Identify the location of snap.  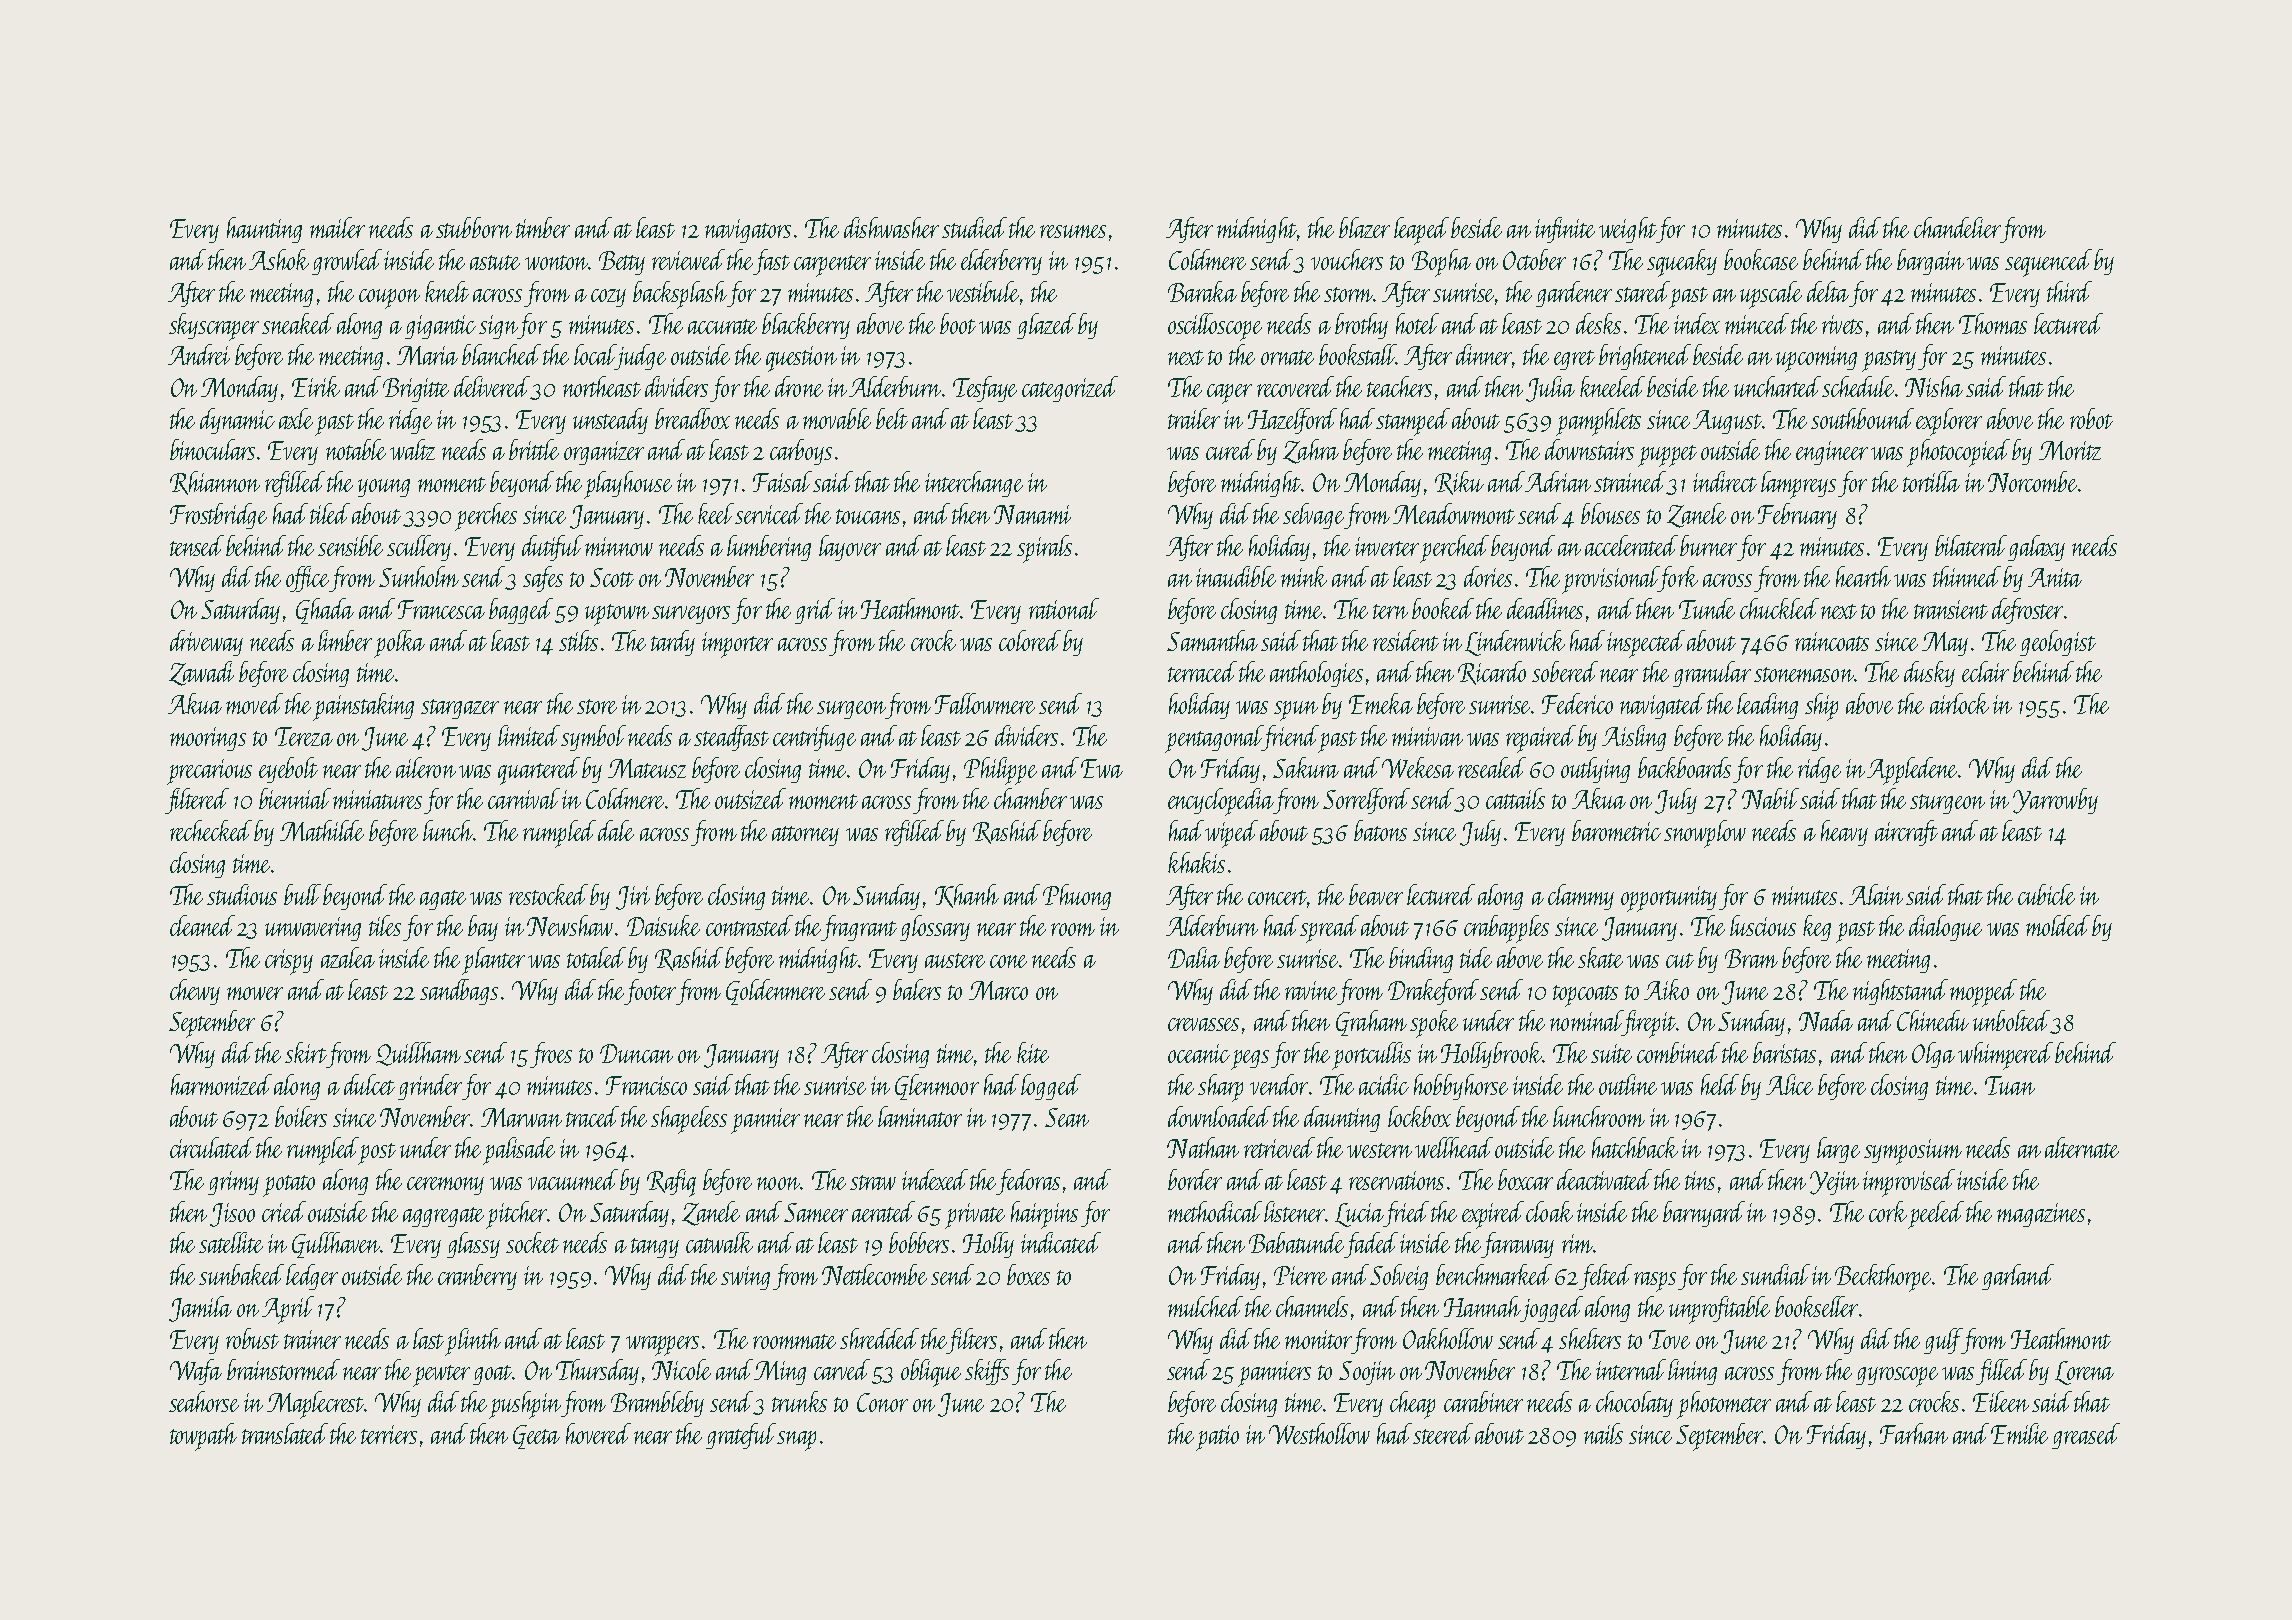
(796, 1441).
